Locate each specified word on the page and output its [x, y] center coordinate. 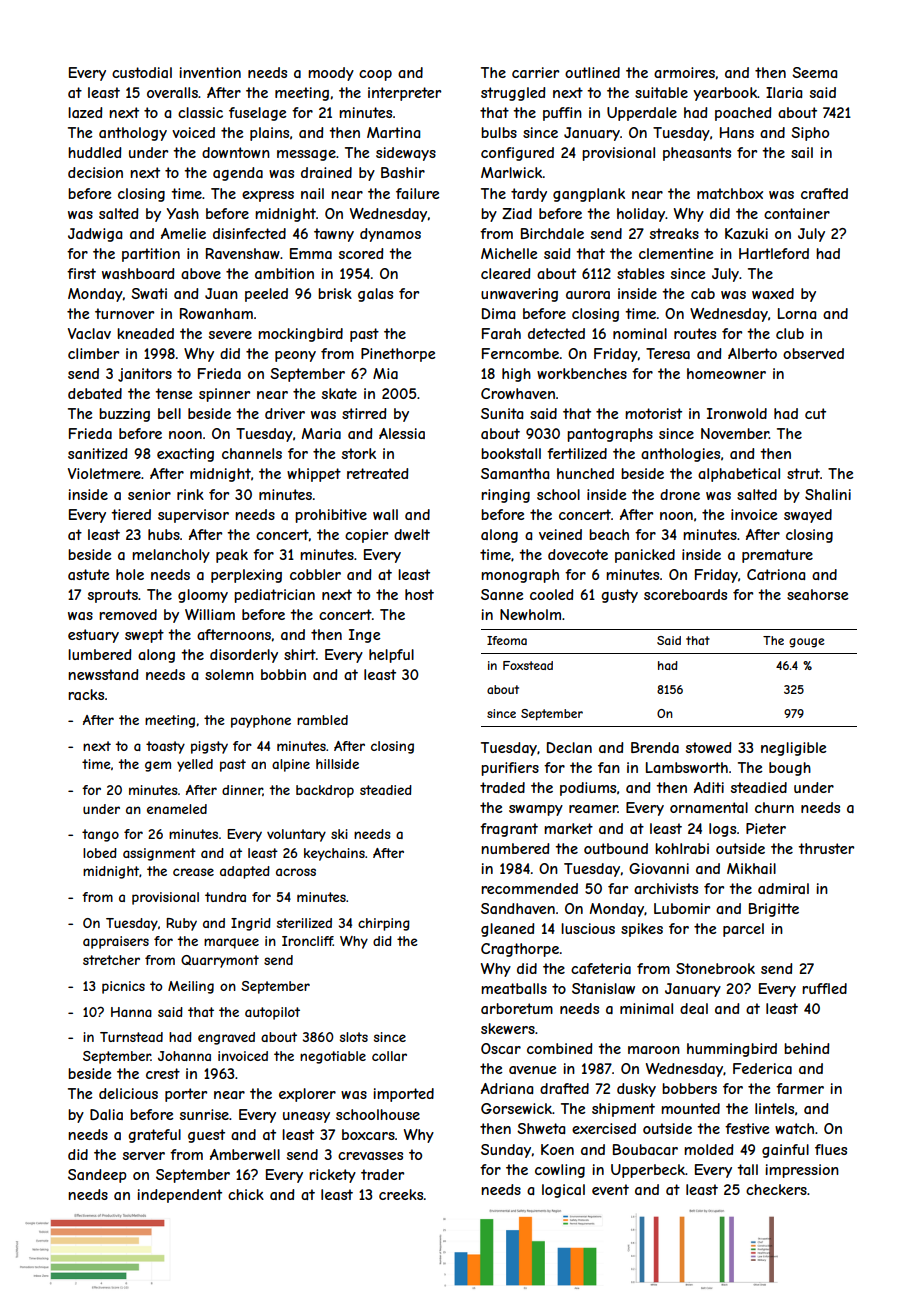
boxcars [368, 1134]
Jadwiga [95, 235]
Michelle [509, 253]
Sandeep [97, 1176]
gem [158, 766]
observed [813, 353]
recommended [529, 888]
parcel [743, 930]
